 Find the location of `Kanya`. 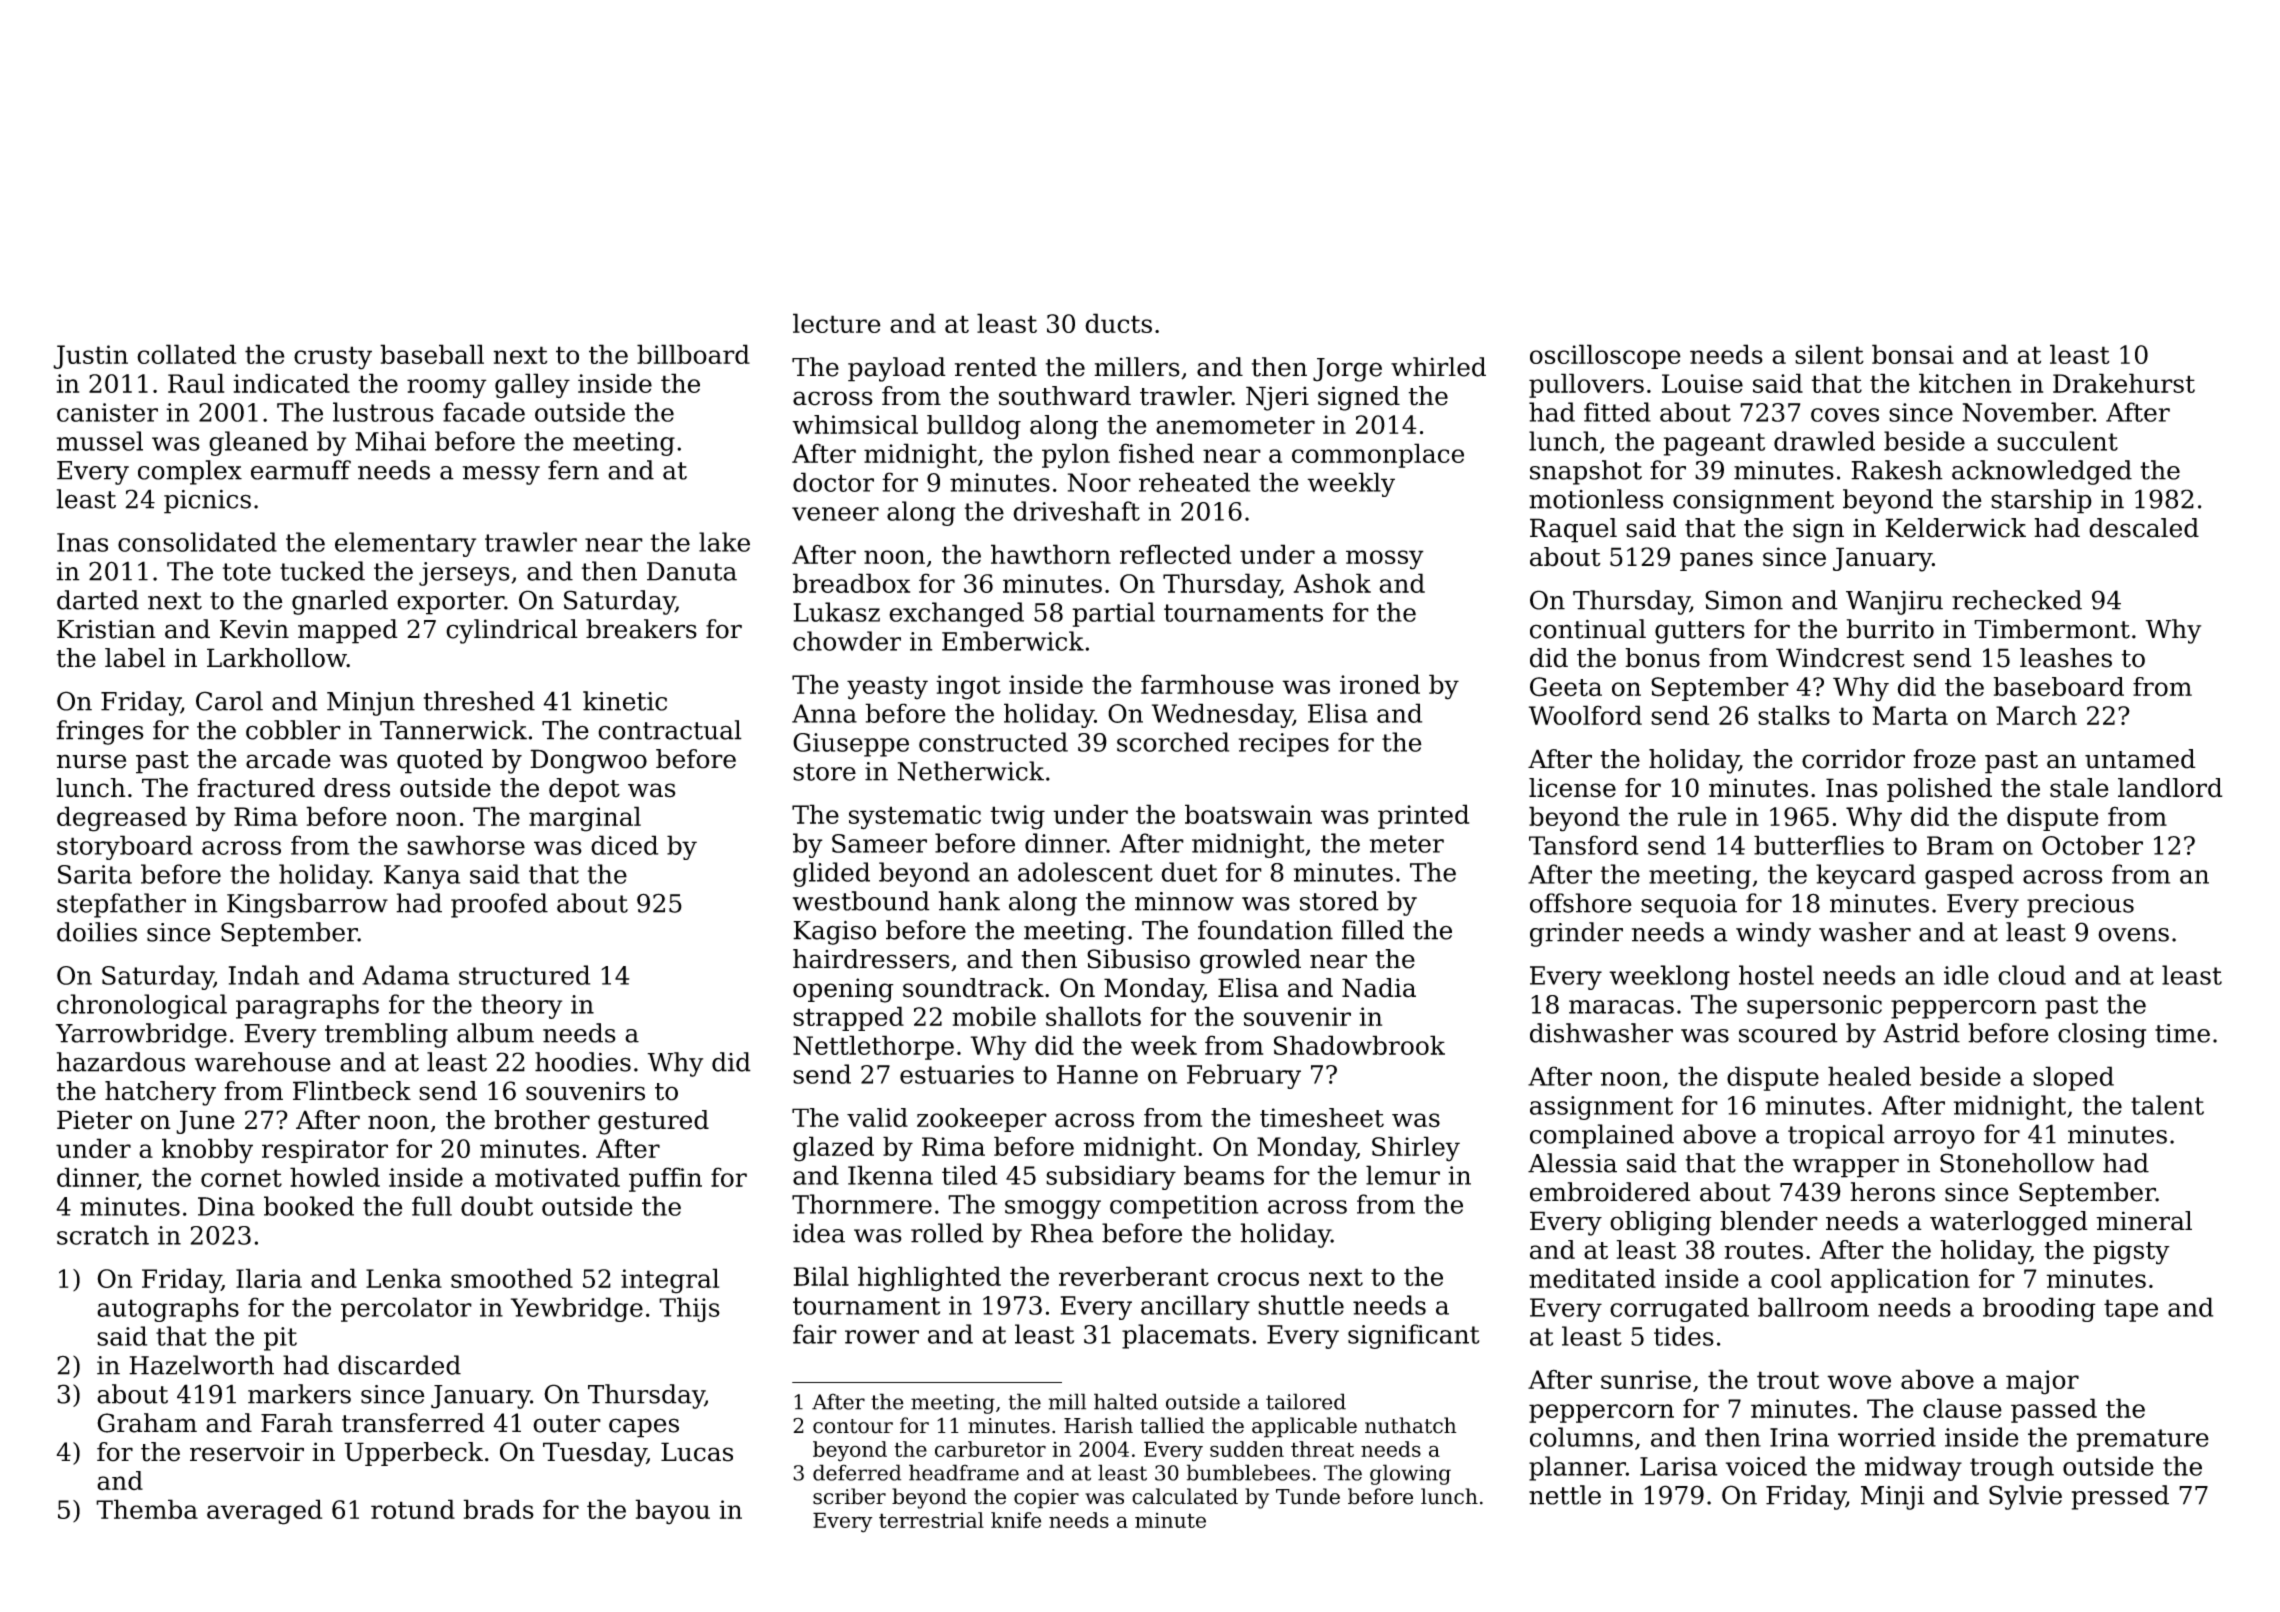

Kanya is located at coordinates (422, 877).
